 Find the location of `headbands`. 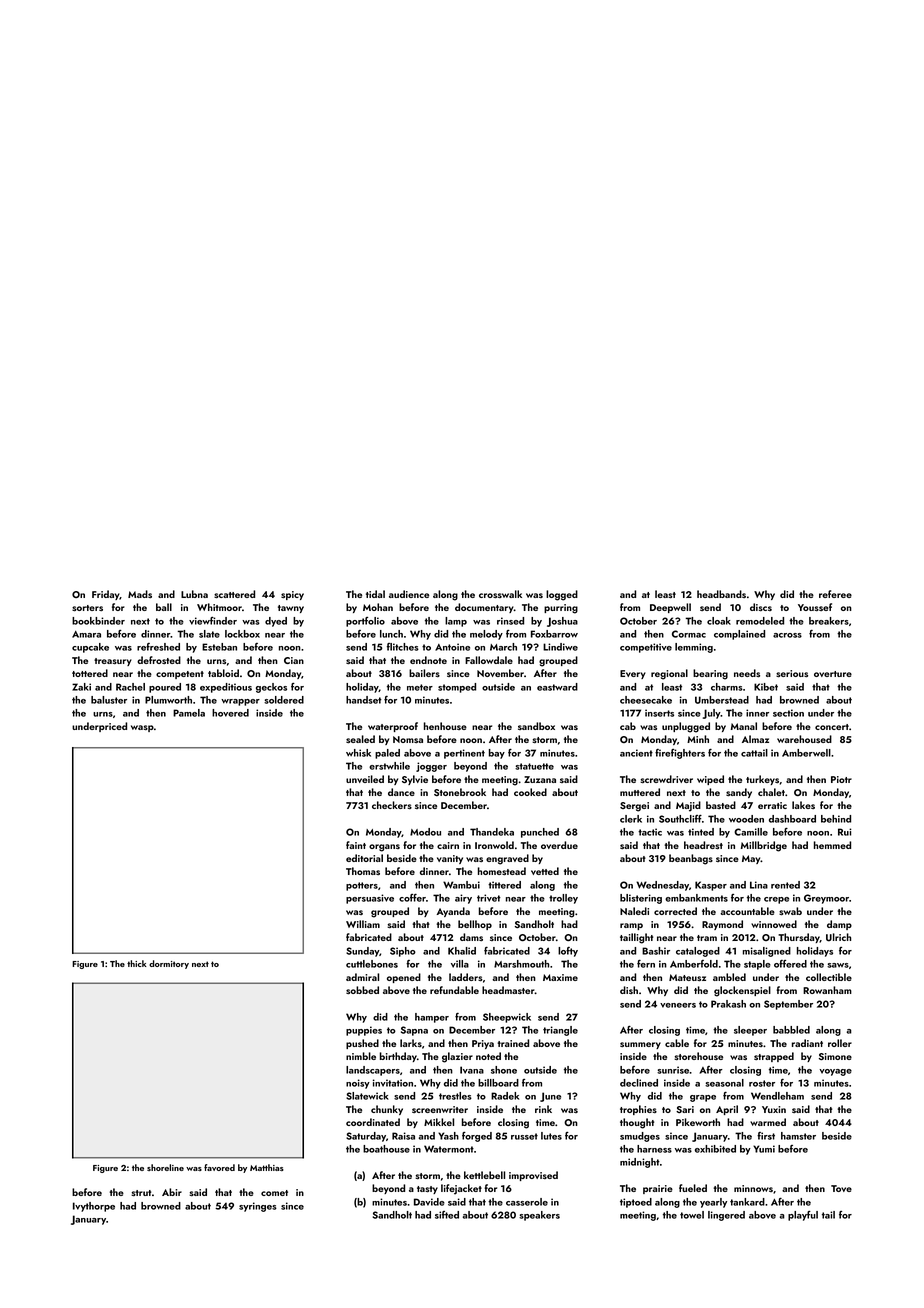

headbands is located at coordinates (721, 594).
